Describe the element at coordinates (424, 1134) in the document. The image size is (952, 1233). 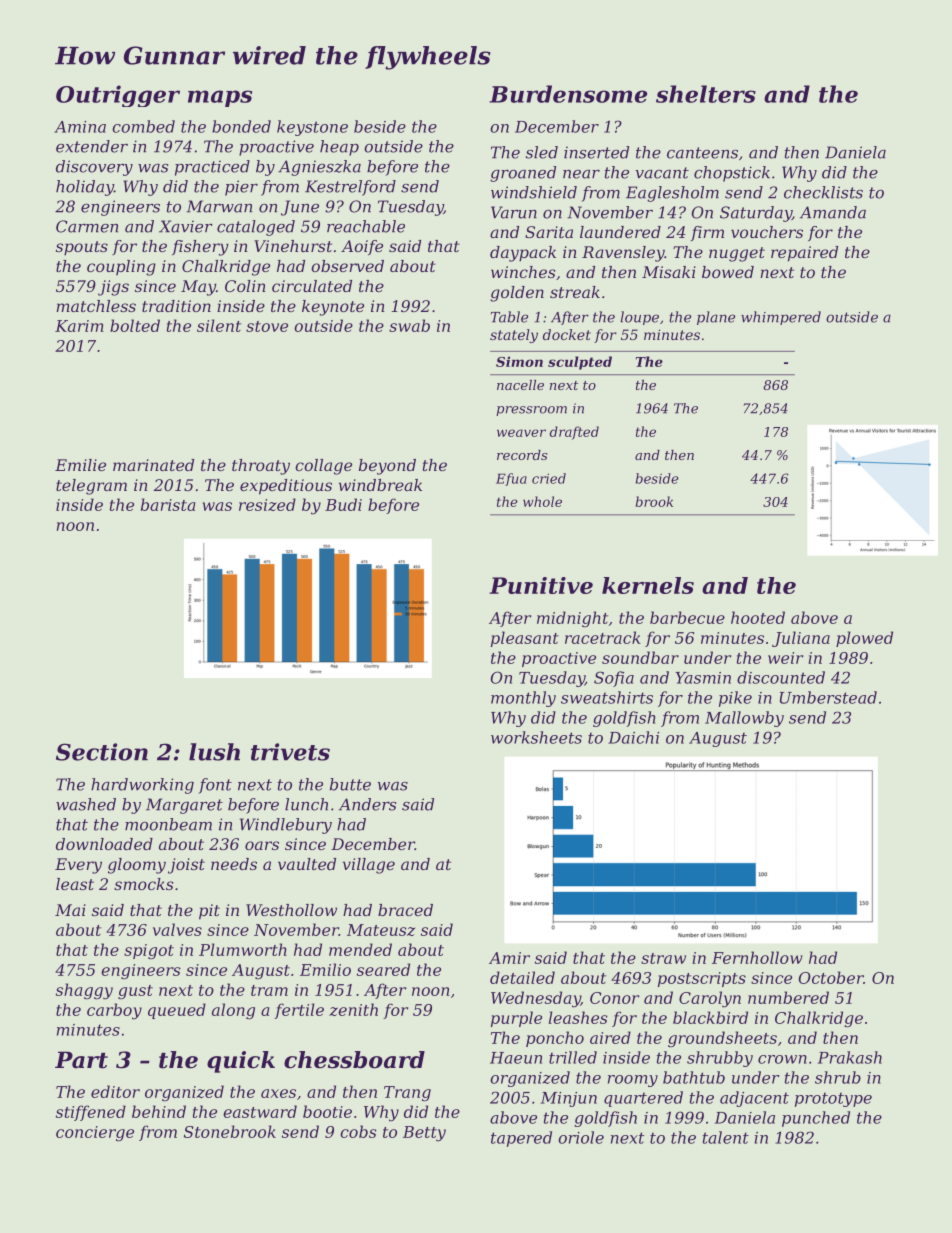
I see `Betty` at that location.
